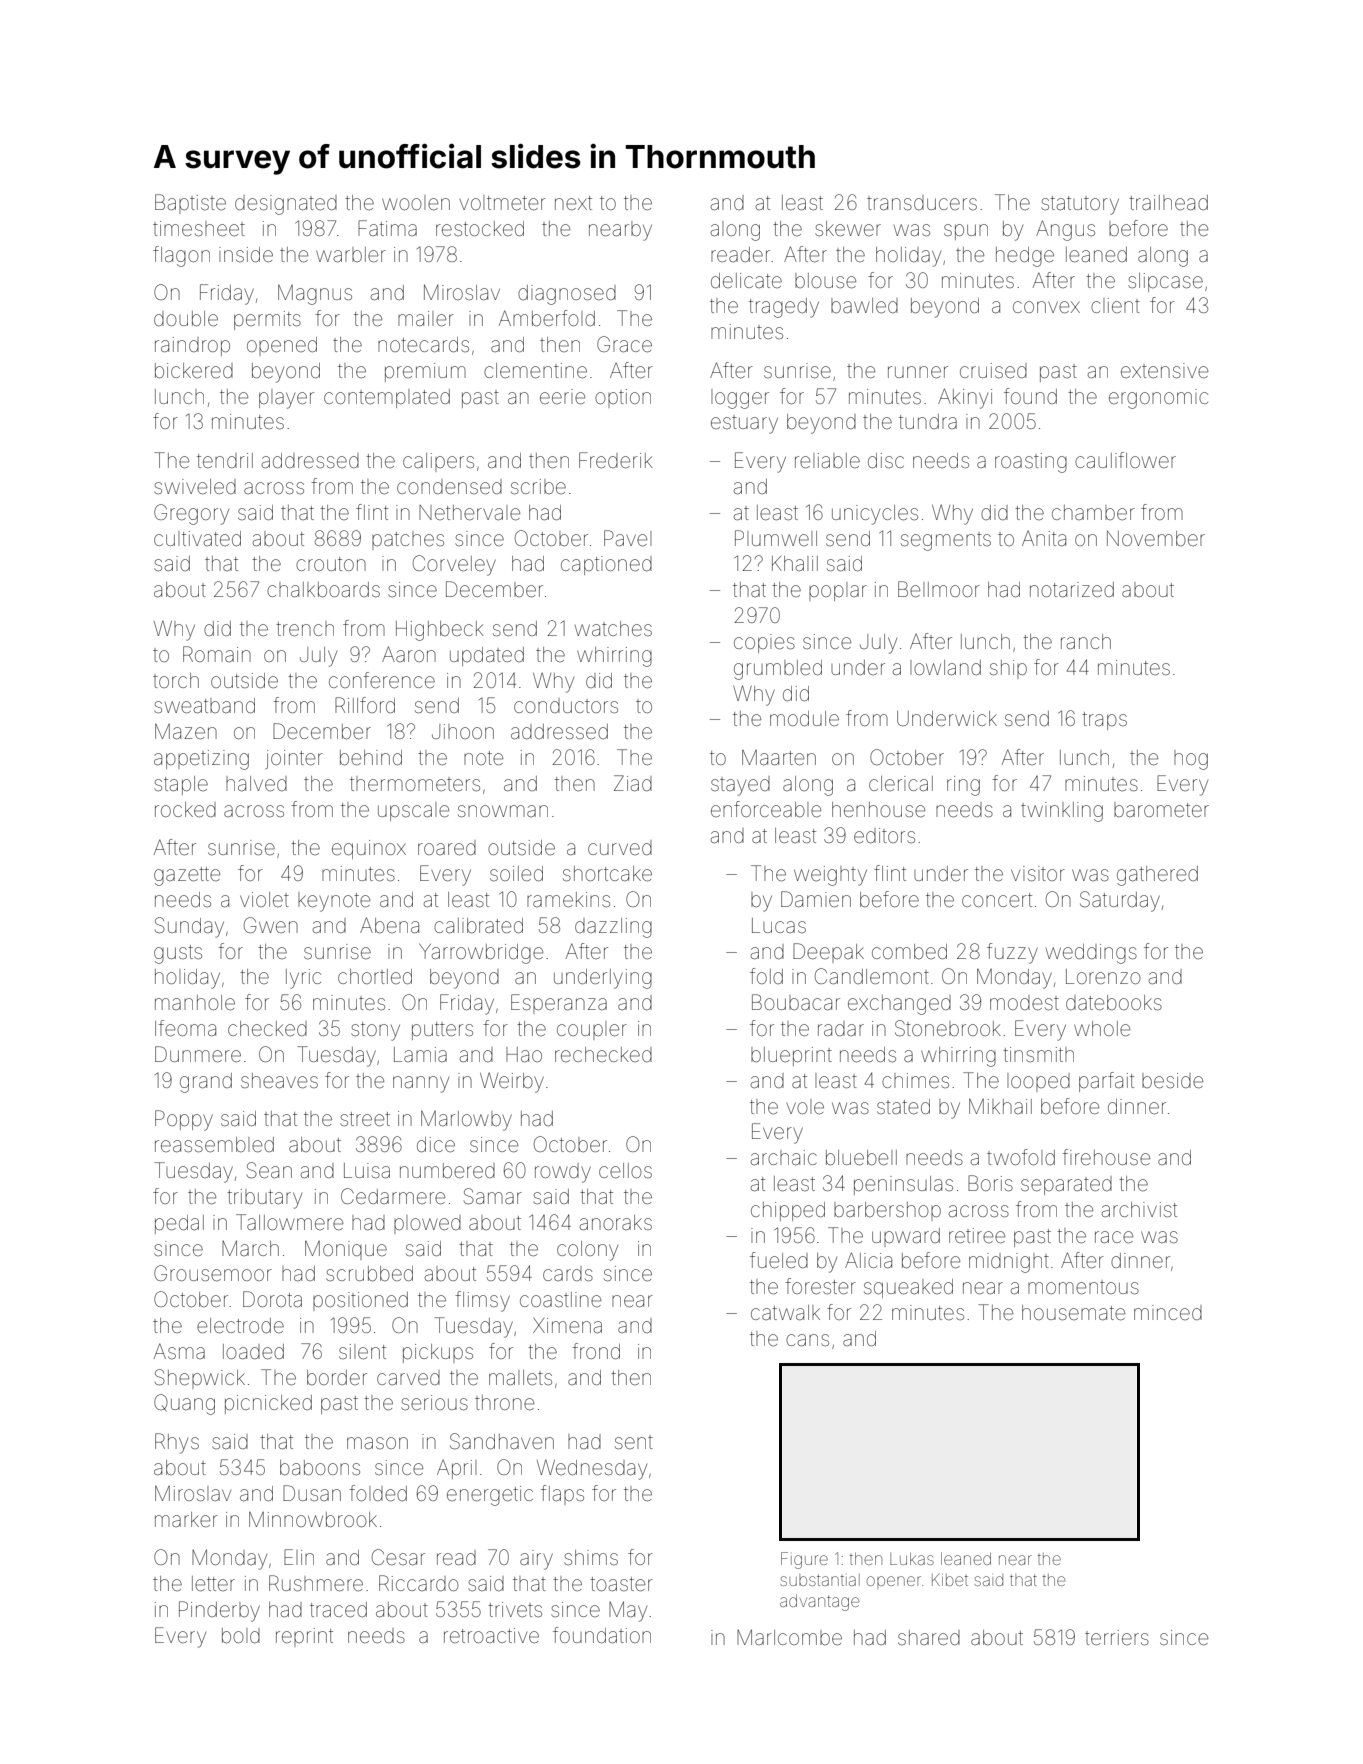  I want to click on Fatima, so click(387, 228).
